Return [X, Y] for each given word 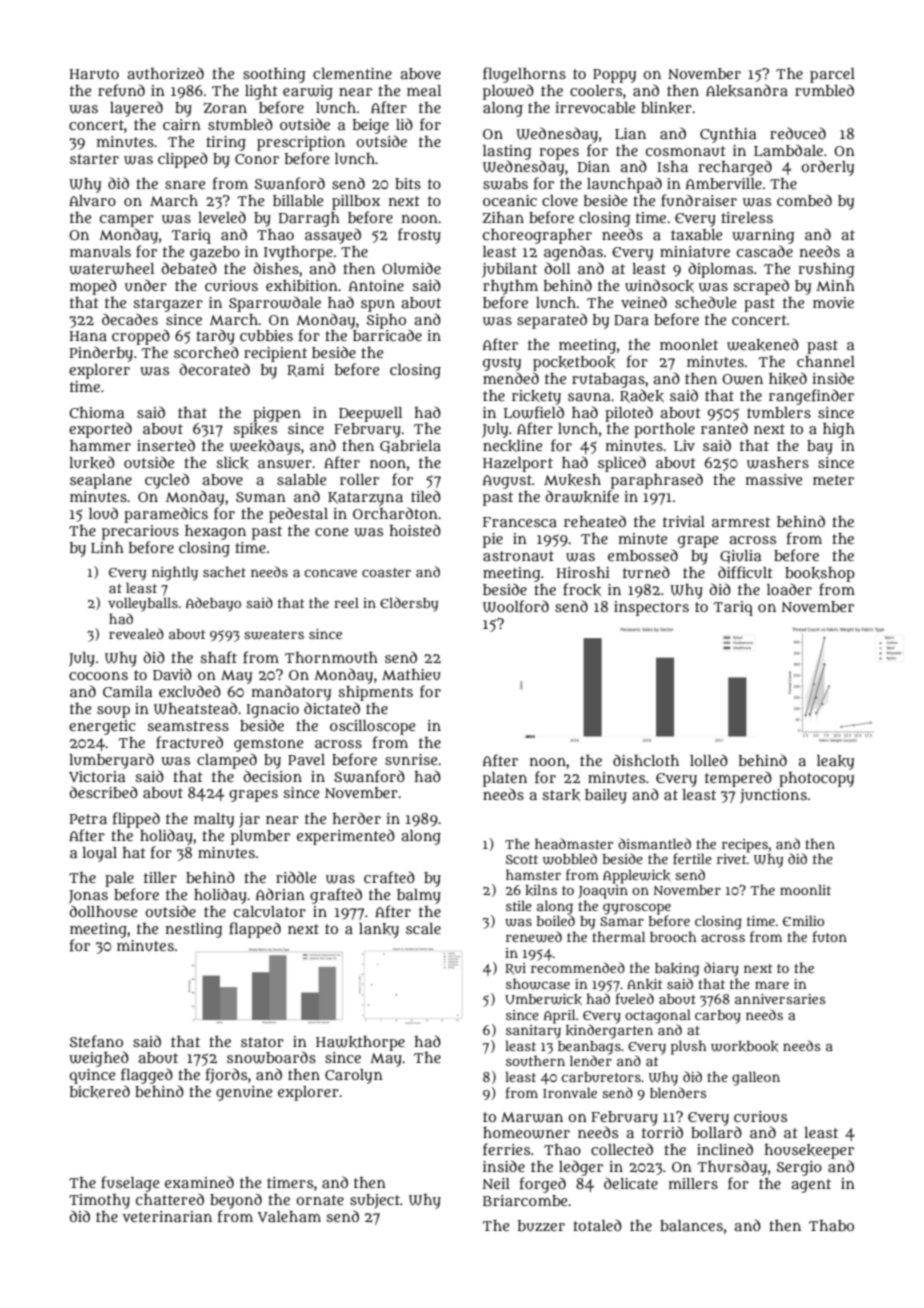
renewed [534, 937]
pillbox [356, 202]
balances [691, 1225]
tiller [160, 877]
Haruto [94, 74]
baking [677, 970]
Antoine [376, 285]
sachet [224, 571]
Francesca [520, 522]
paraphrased [657, 481]
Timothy [99, 1201]
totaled [597, 1225]
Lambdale [788, 150]
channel [826, 361]
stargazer [168, 305]
